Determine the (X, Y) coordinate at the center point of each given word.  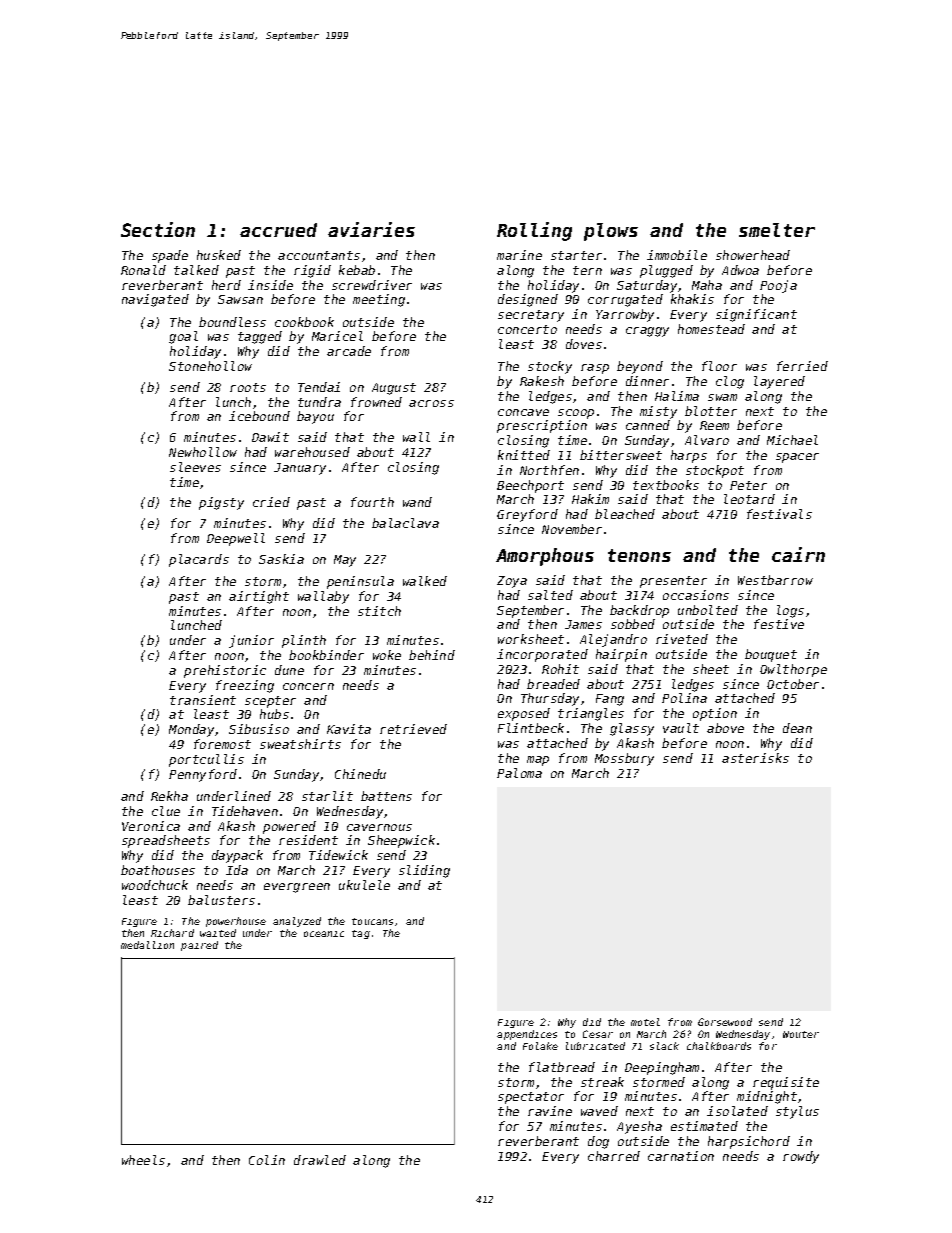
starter (576, 255)
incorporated (542, 655)
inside (270, 285)
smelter (777, 230)
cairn (798, 554)
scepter (270, 702)
